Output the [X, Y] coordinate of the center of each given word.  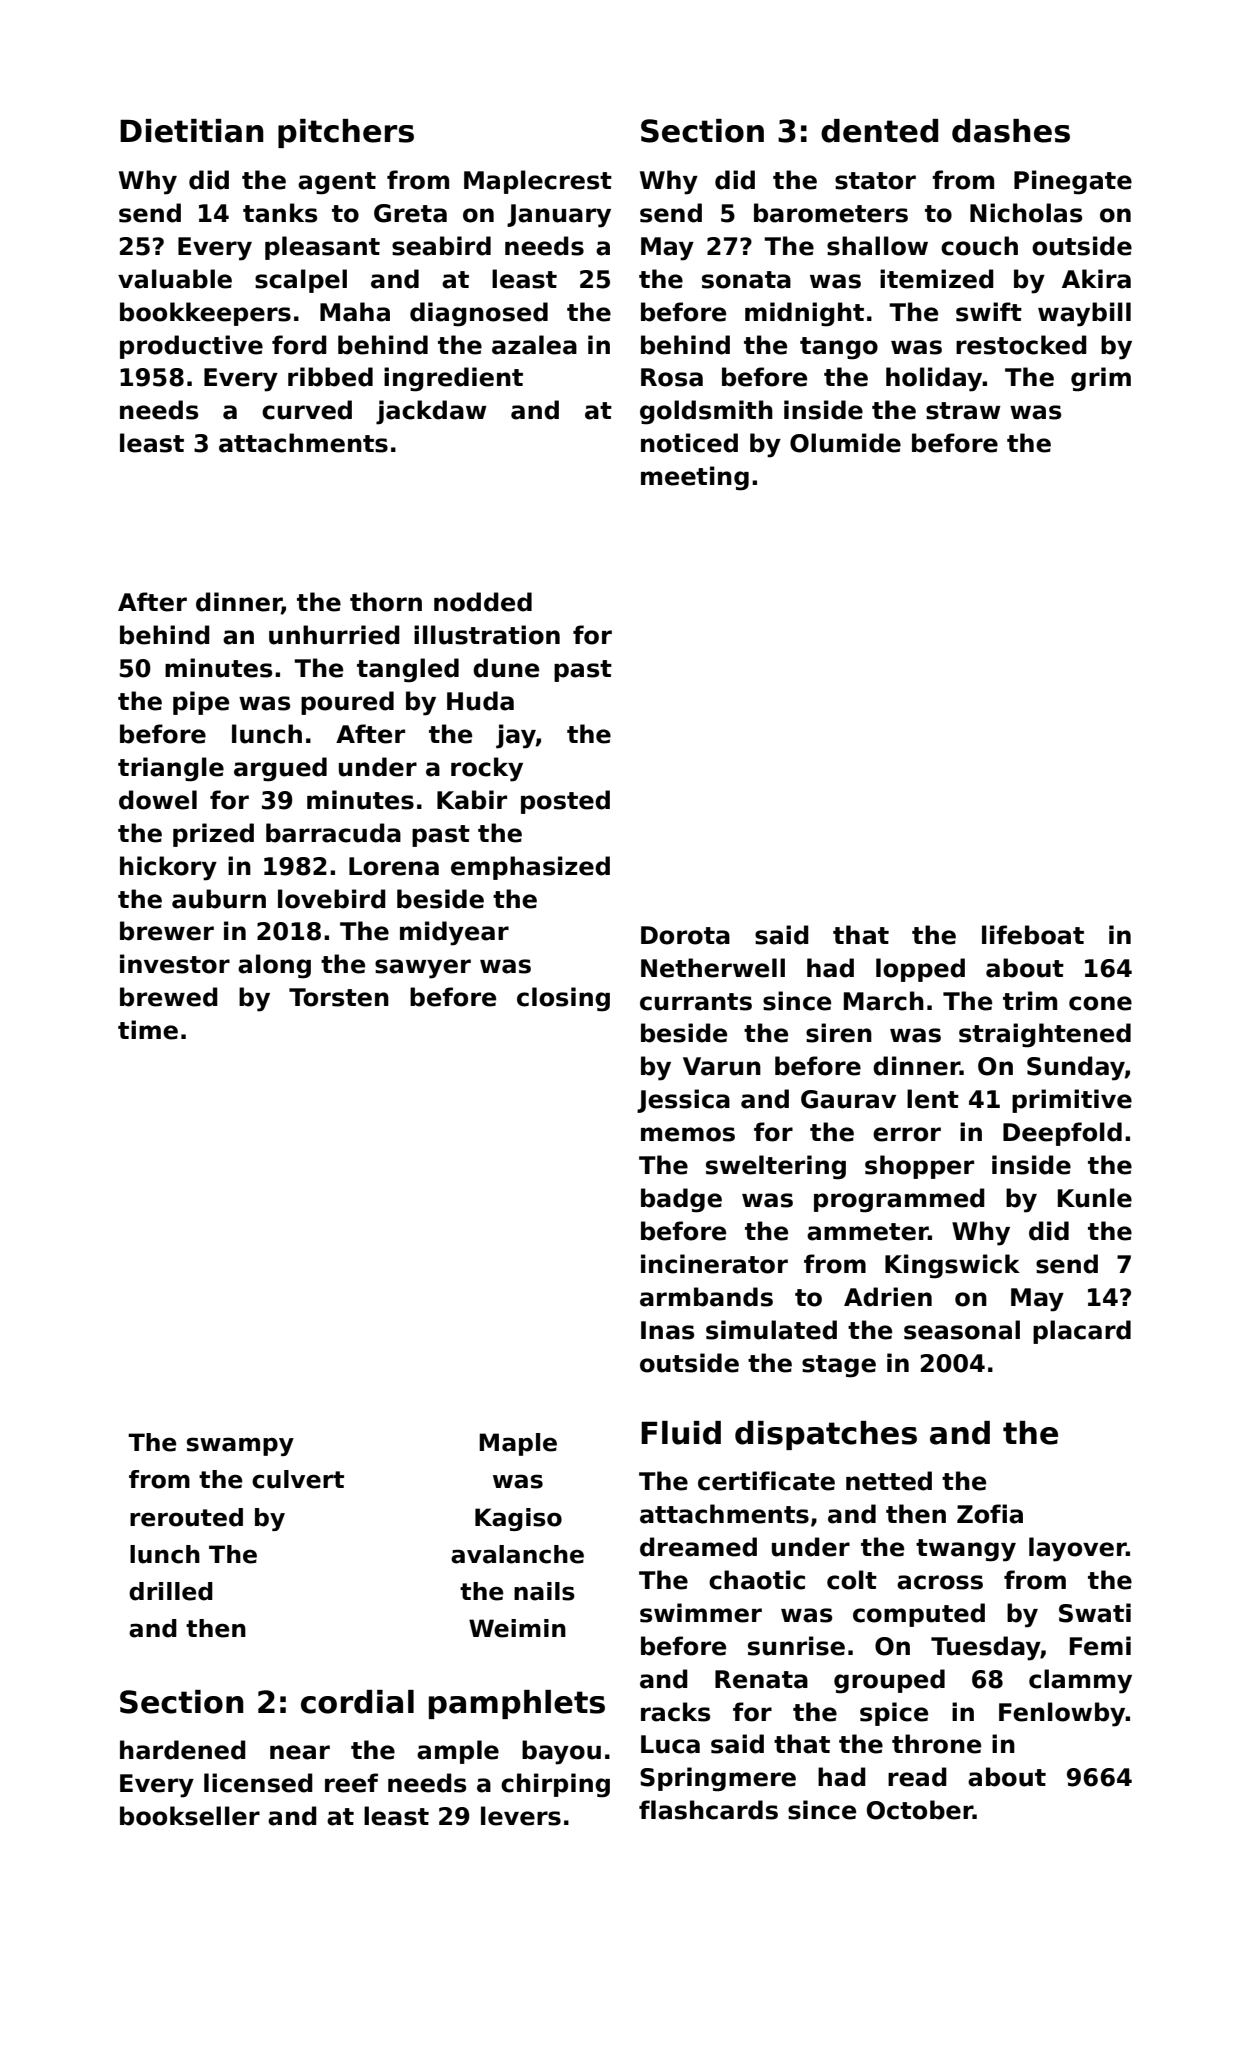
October [920, 1810]
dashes [1011, 131]
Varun [722, 1066]
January [559, 216]
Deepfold [1062, 1134]
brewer [167, 931]
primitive [1072, 1101]
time [148, 1030]
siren [839, 1033]
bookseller [190, 1816]
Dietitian [192, 131]
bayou [561, 1752]
